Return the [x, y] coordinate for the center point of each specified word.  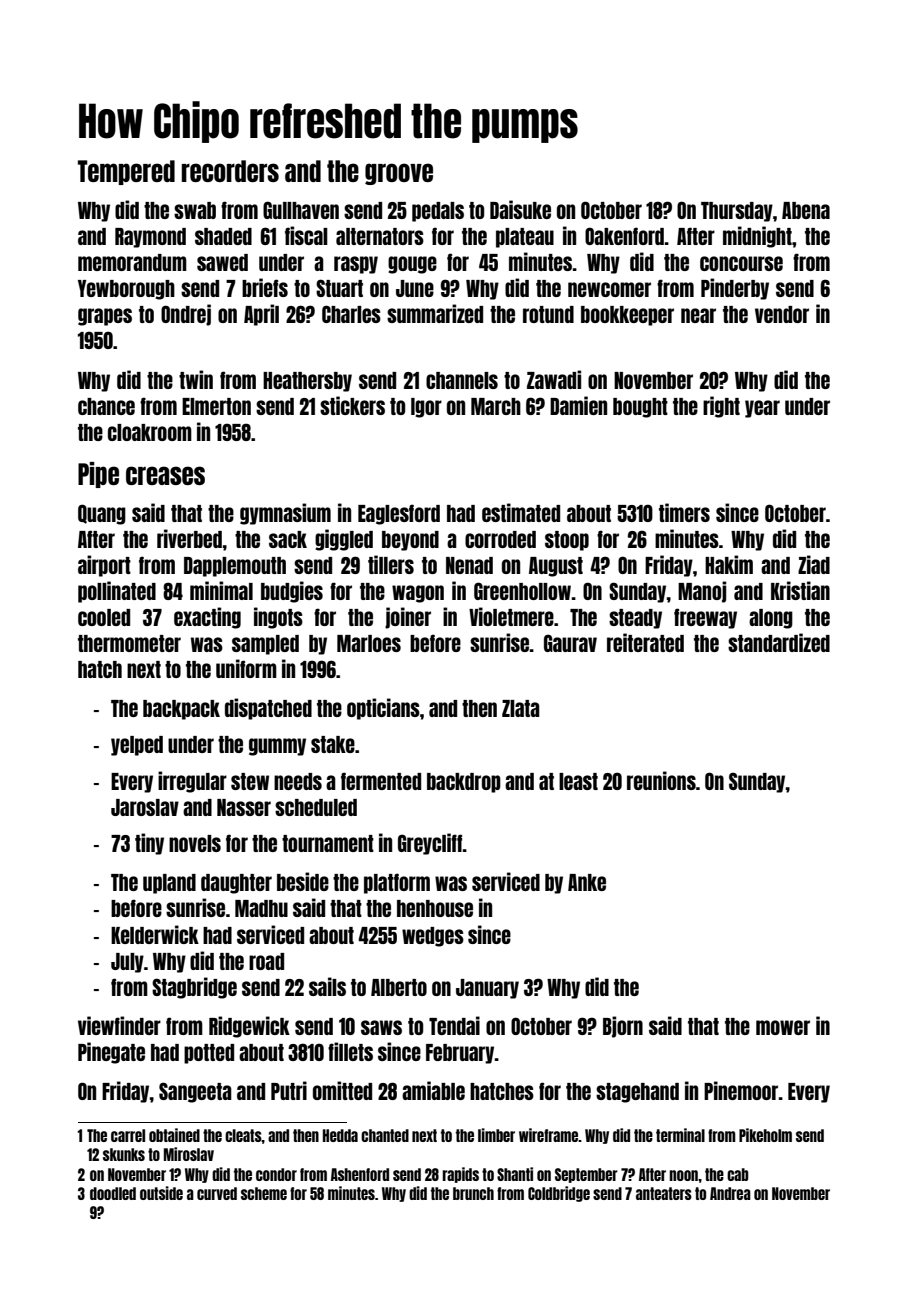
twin [196, 379]
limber [496, 1135]
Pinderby [735, 289]
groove [399, 174]
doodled [113, 1193]
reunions [661, 780]
